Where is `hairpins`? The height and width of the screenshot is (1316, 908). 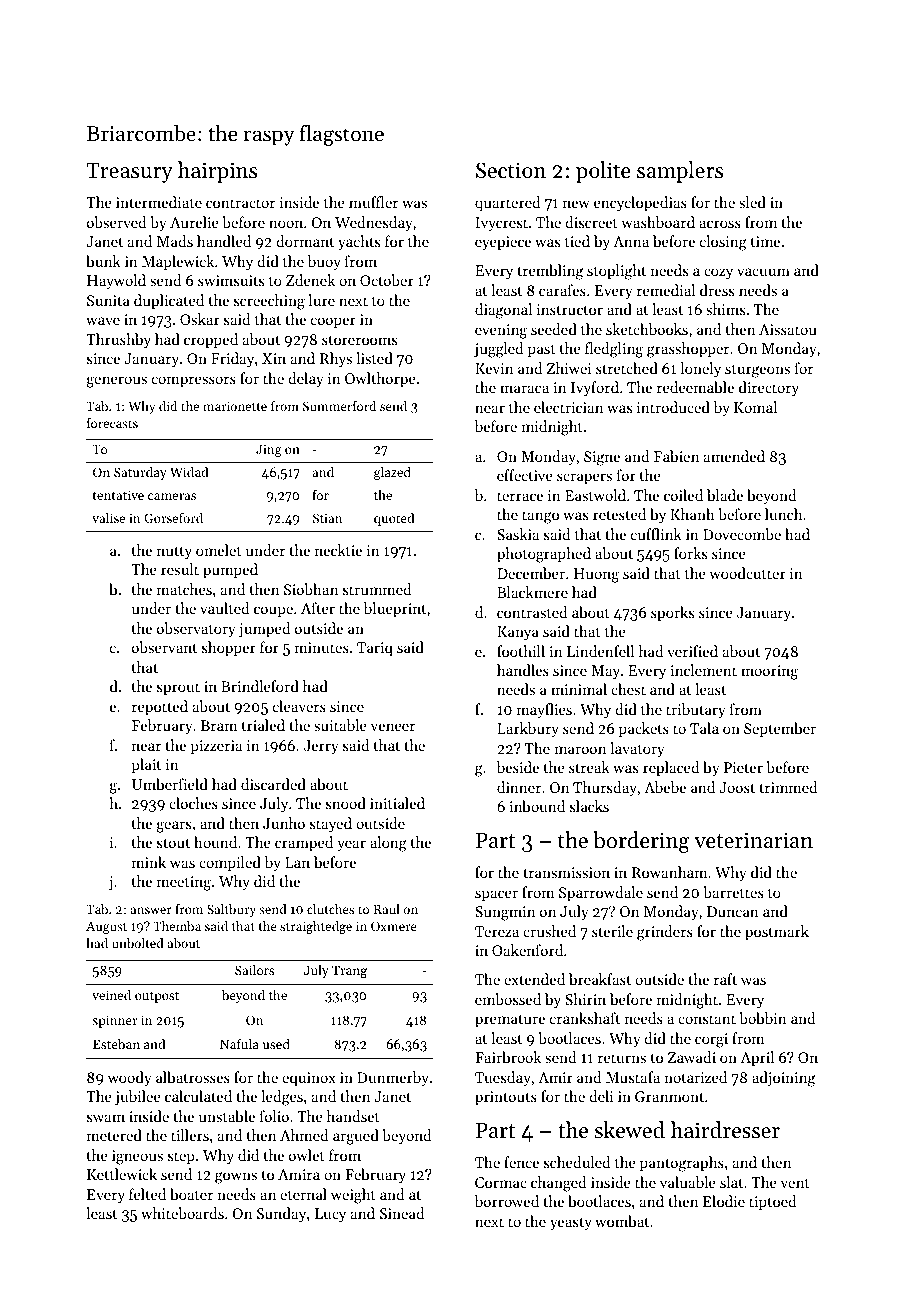 hairpins is located at coordinates (217, 172).
